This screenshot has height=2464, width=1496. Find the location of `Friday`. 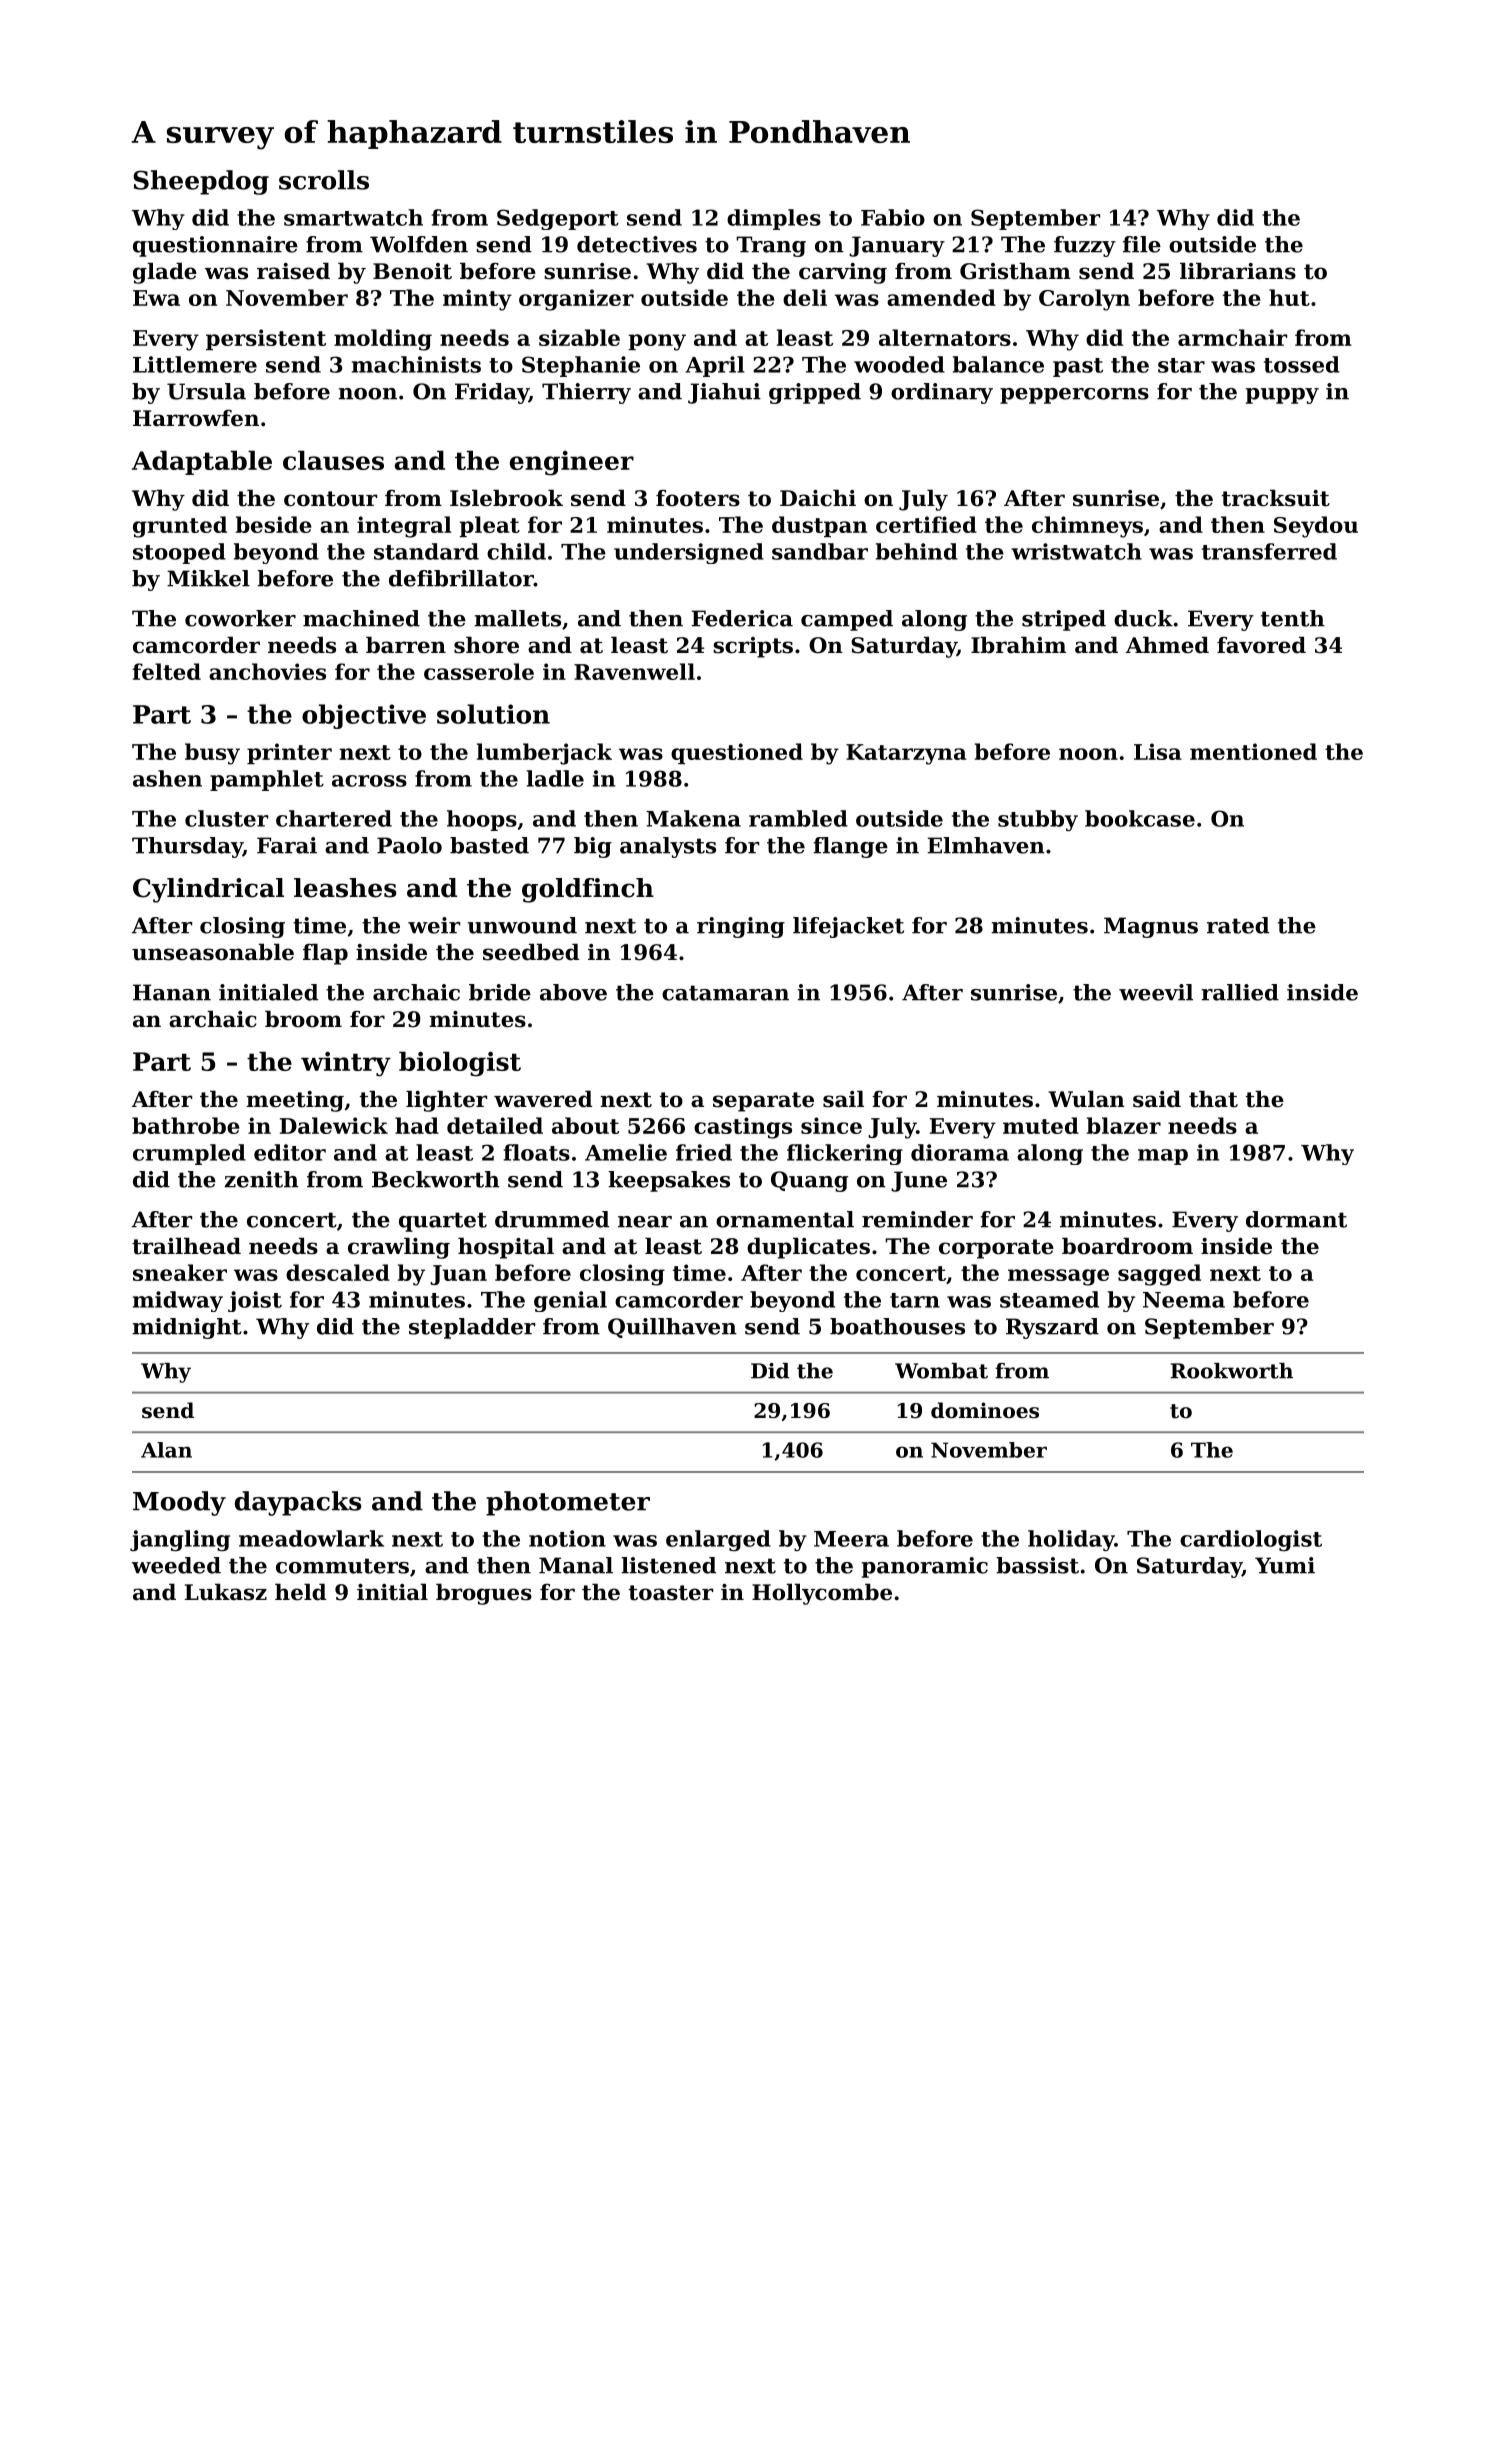

Friday is located at coordinates (492, 393).
